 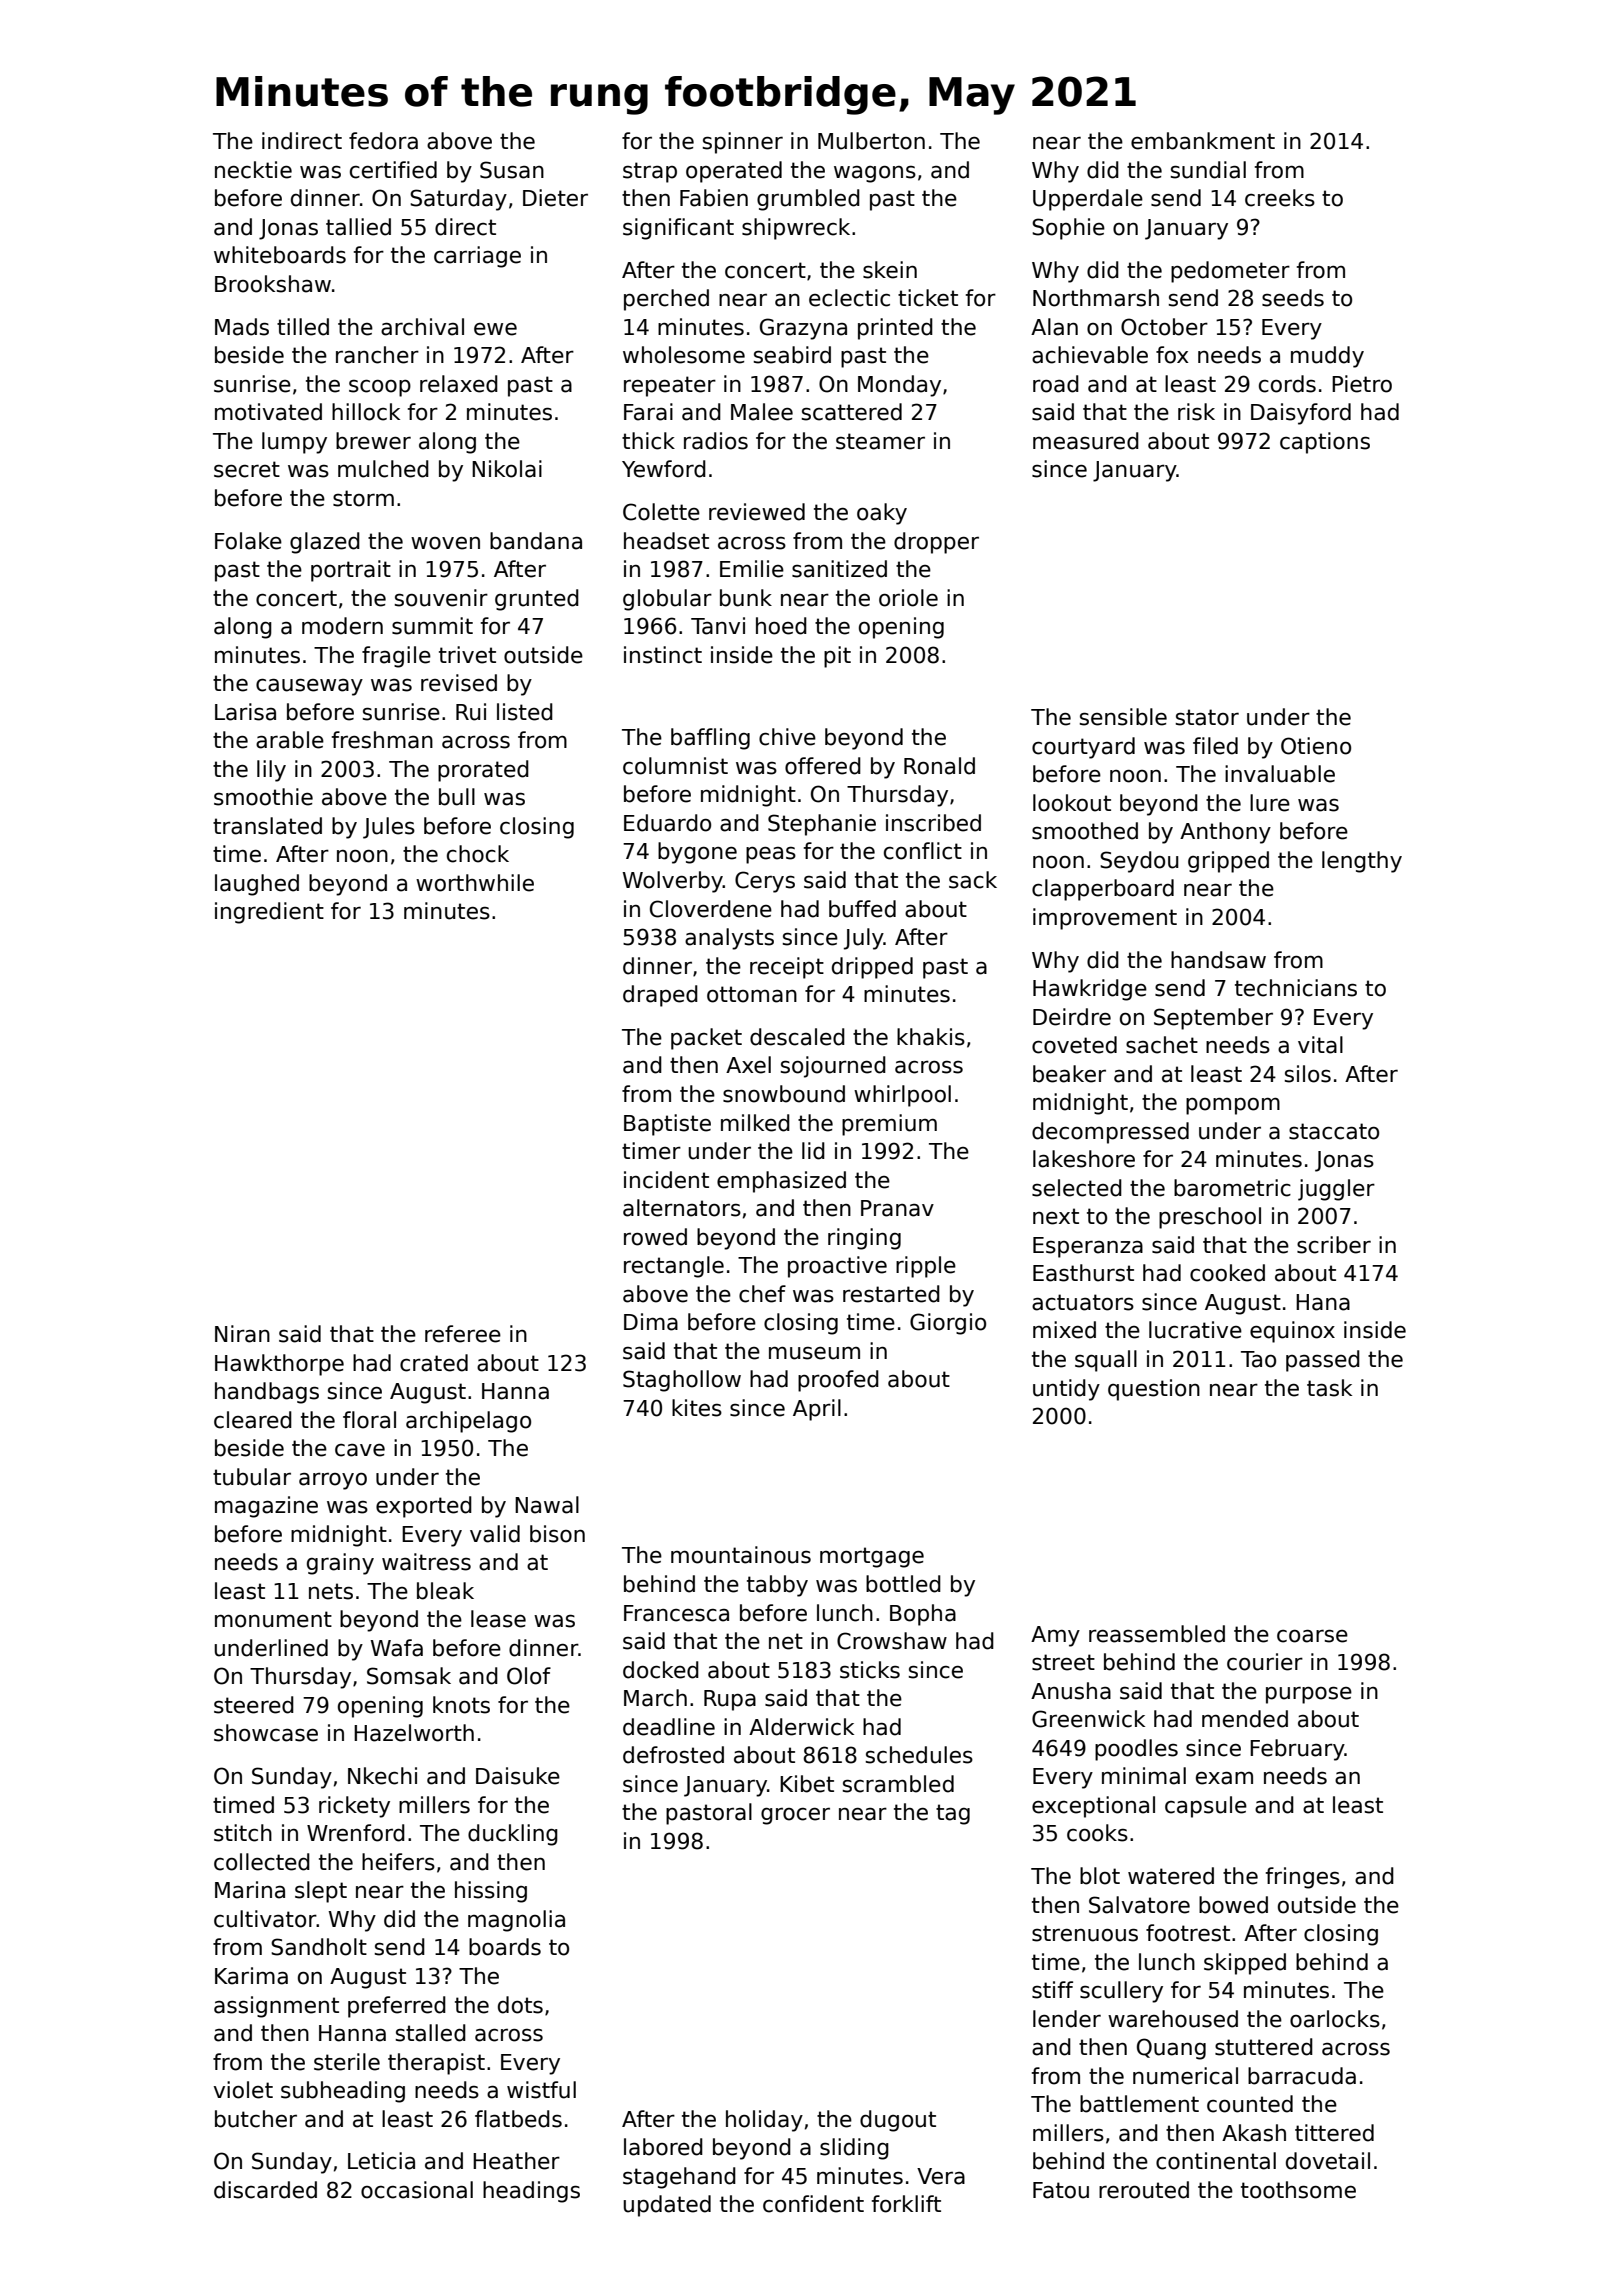 What do you see at coordinates (382, 740) in the document?
I see `freshman` at bounding box center [382, 740].
